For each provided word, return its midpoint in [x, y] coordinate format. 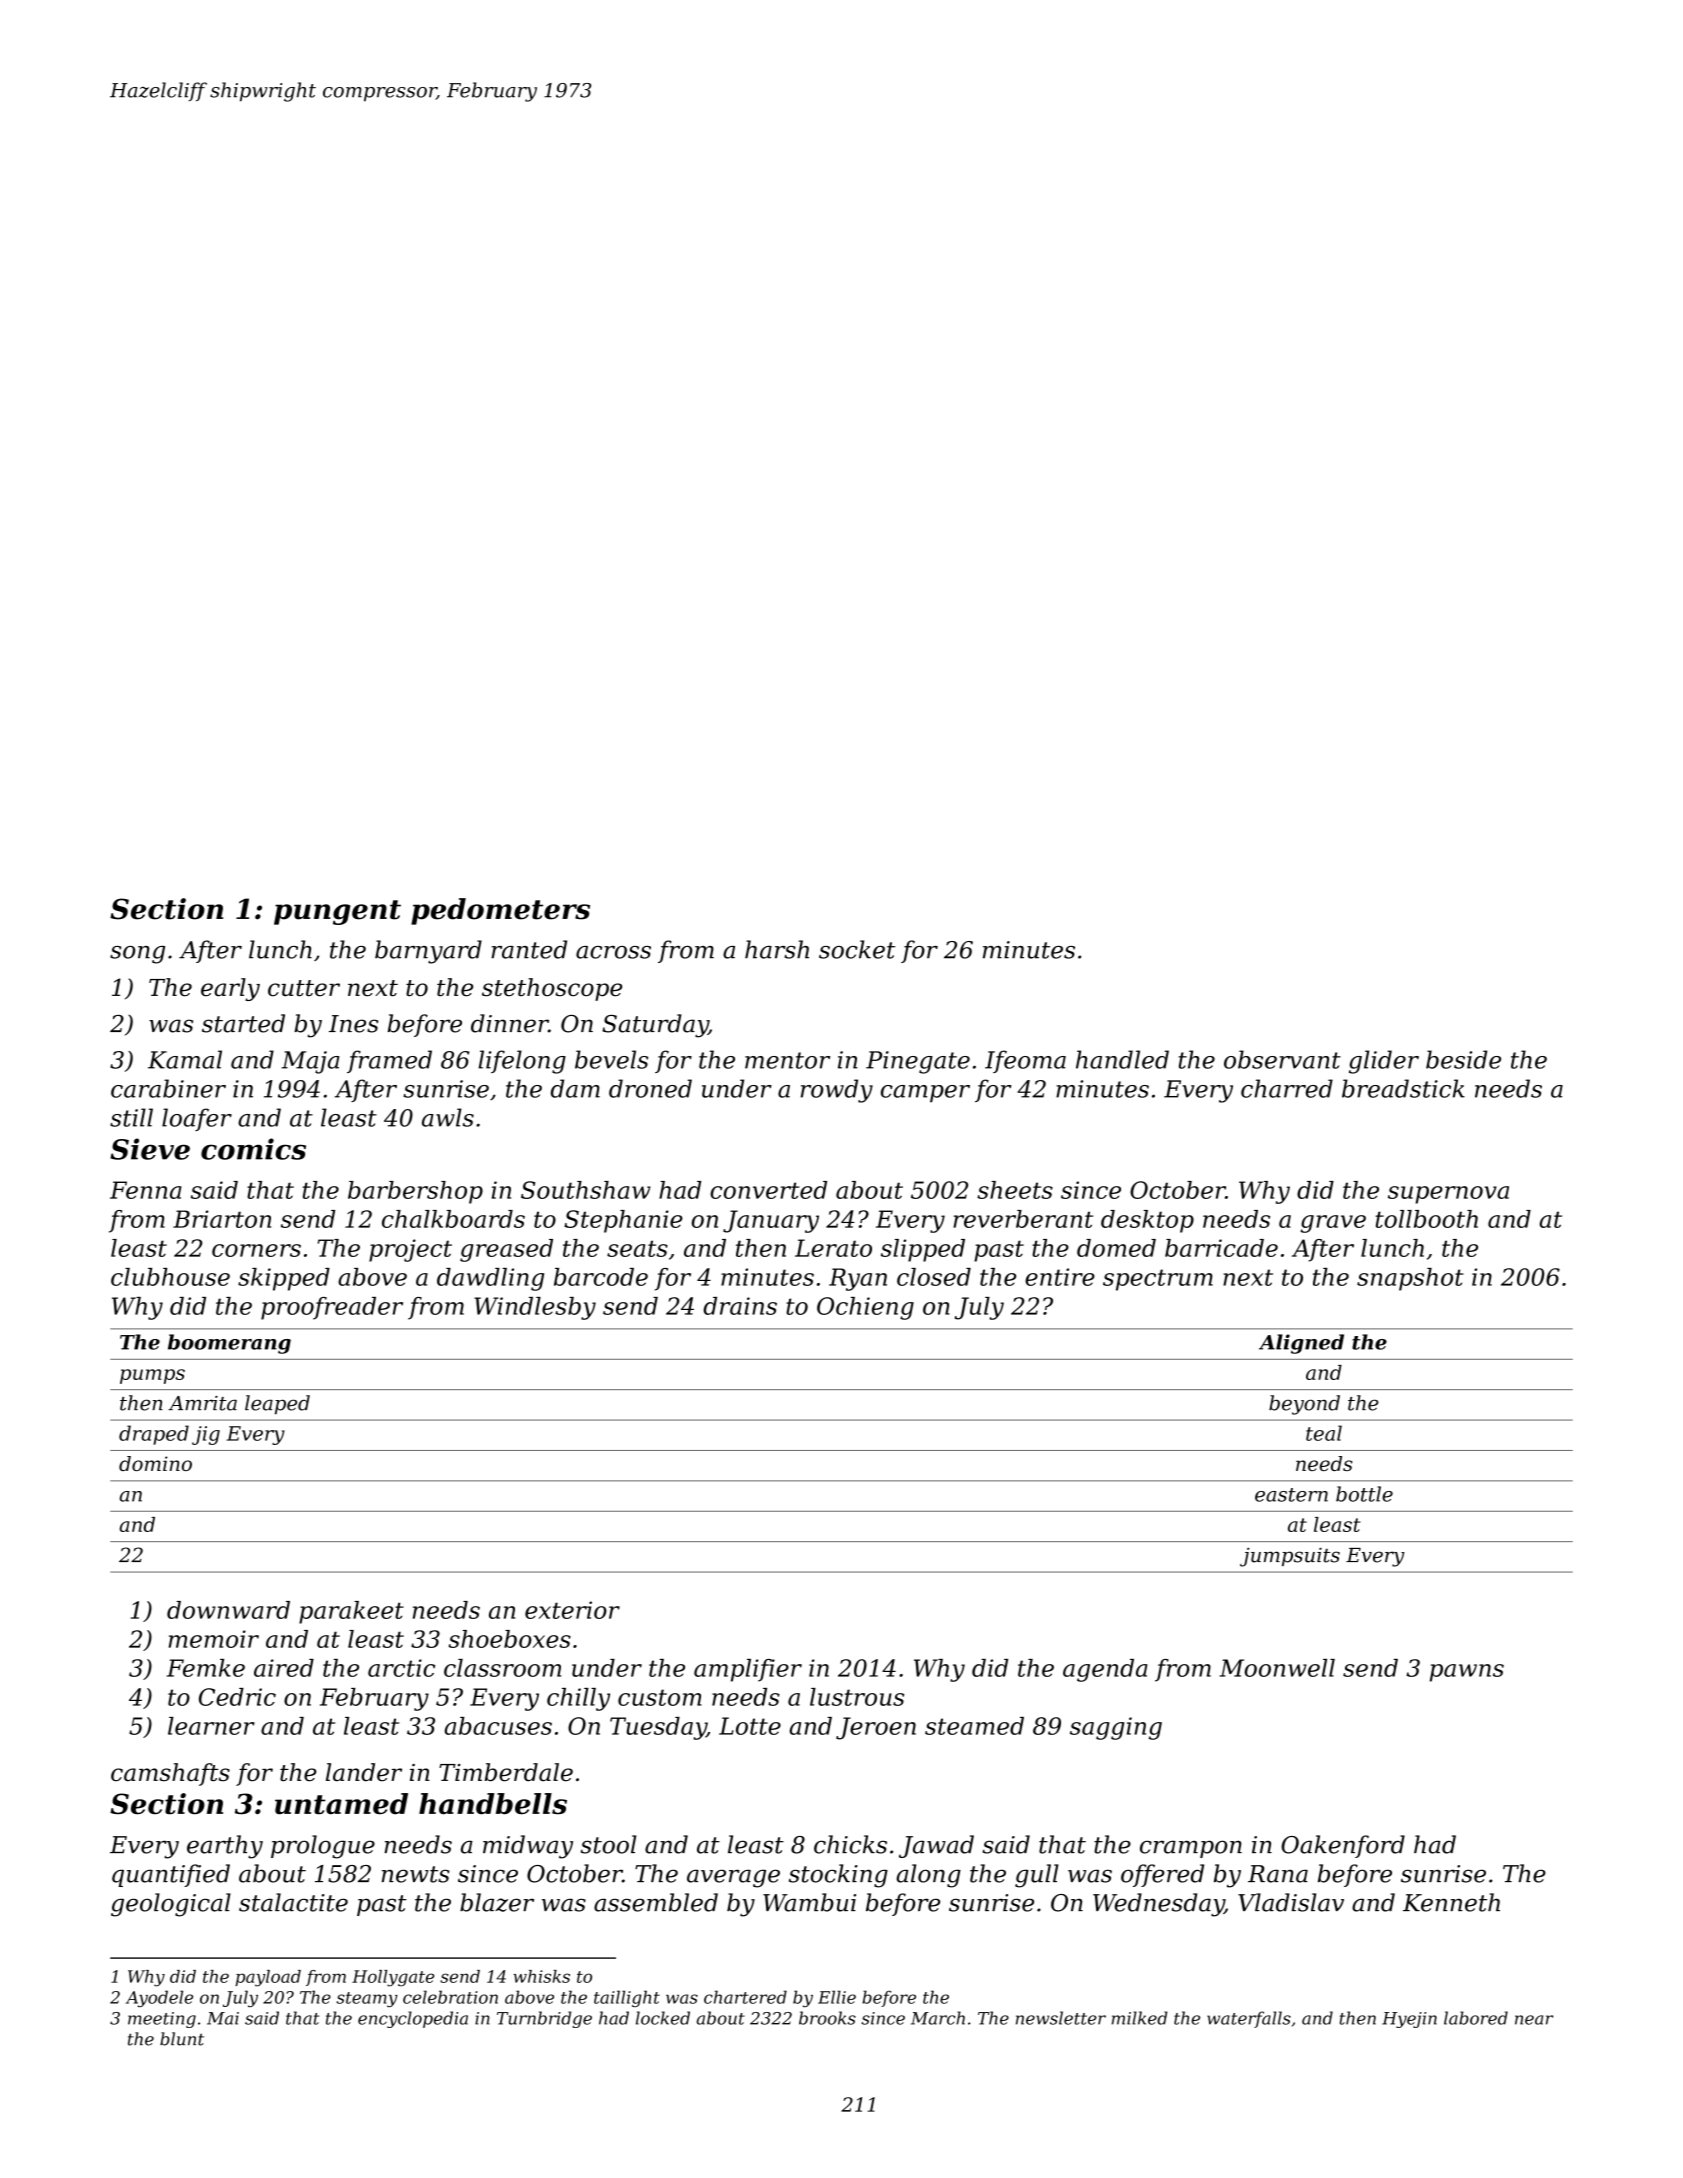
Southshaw [586, 1190]
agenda [1105, 1670]
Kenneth [1451, 1902]
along [928, 1876]
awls [448, 1117]
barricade [1221, 1248]
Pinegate [918, 1062]
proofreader [332, 1308]
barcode [601, 1277]
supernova [1448, 1195]
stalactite [293, 1902]
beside [1463, 1059]
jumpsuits [1290, 1557]
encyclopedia [413, 2019]
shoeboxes [509, 1639]
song [137, 955]
